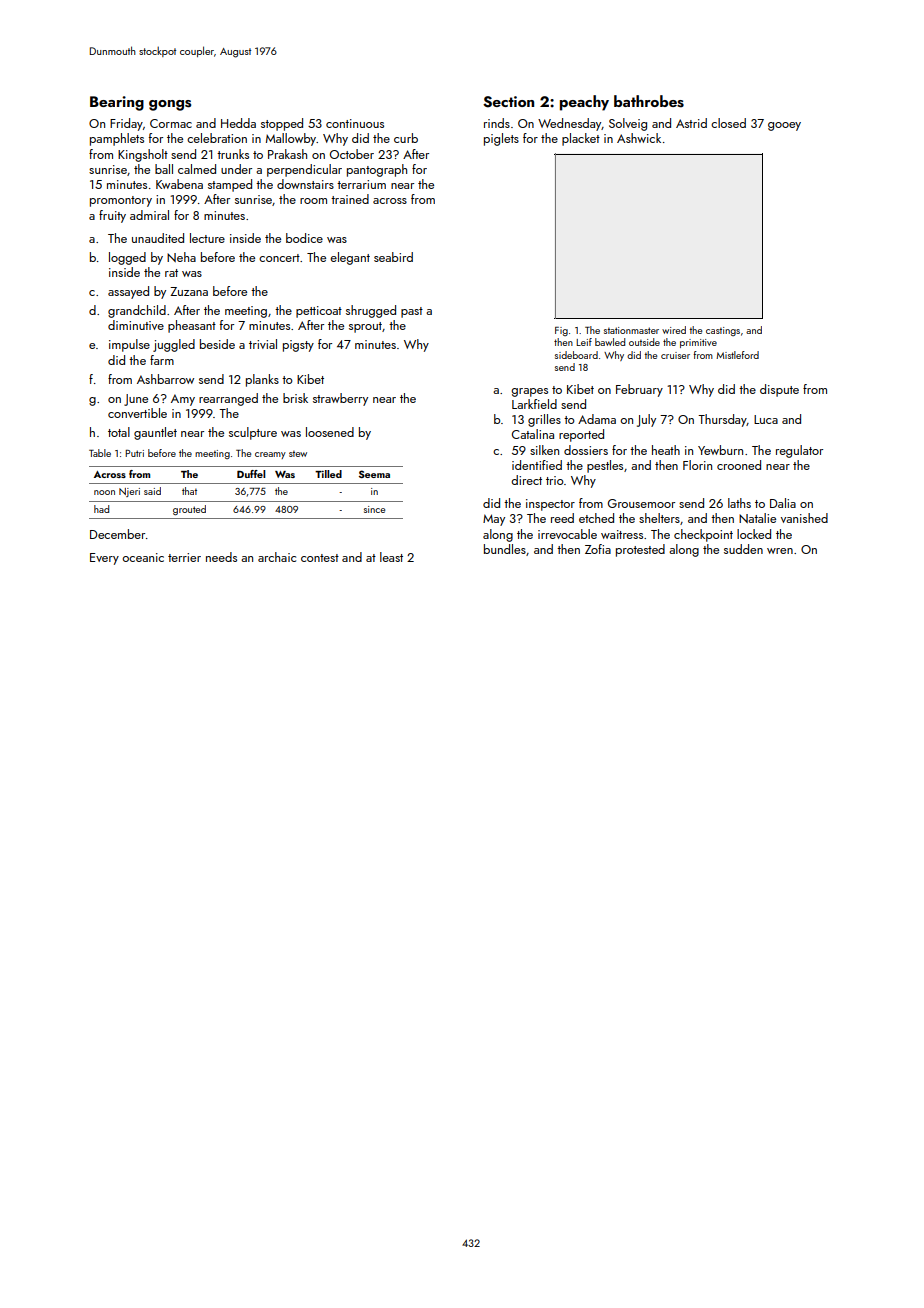 This document has height=1308, width=924. What do you see at coordinates (207, 238) in the document?
I see `lecture` at bounding box center [207, 238].
